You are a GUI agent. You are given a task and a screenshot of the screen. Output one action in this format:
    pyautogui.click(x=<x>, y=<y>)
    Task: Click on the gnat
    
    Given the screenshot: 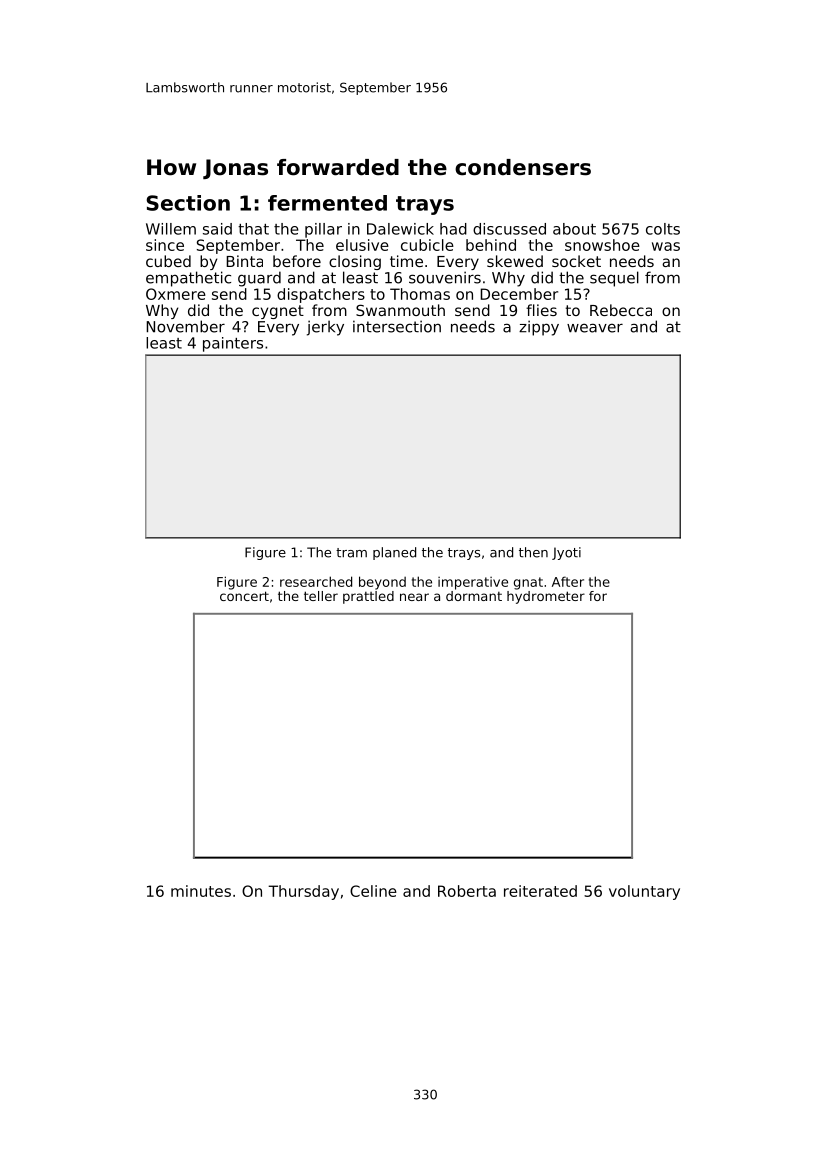 What is the action you would take?
    pyautogui.click(x=528, y=583)
